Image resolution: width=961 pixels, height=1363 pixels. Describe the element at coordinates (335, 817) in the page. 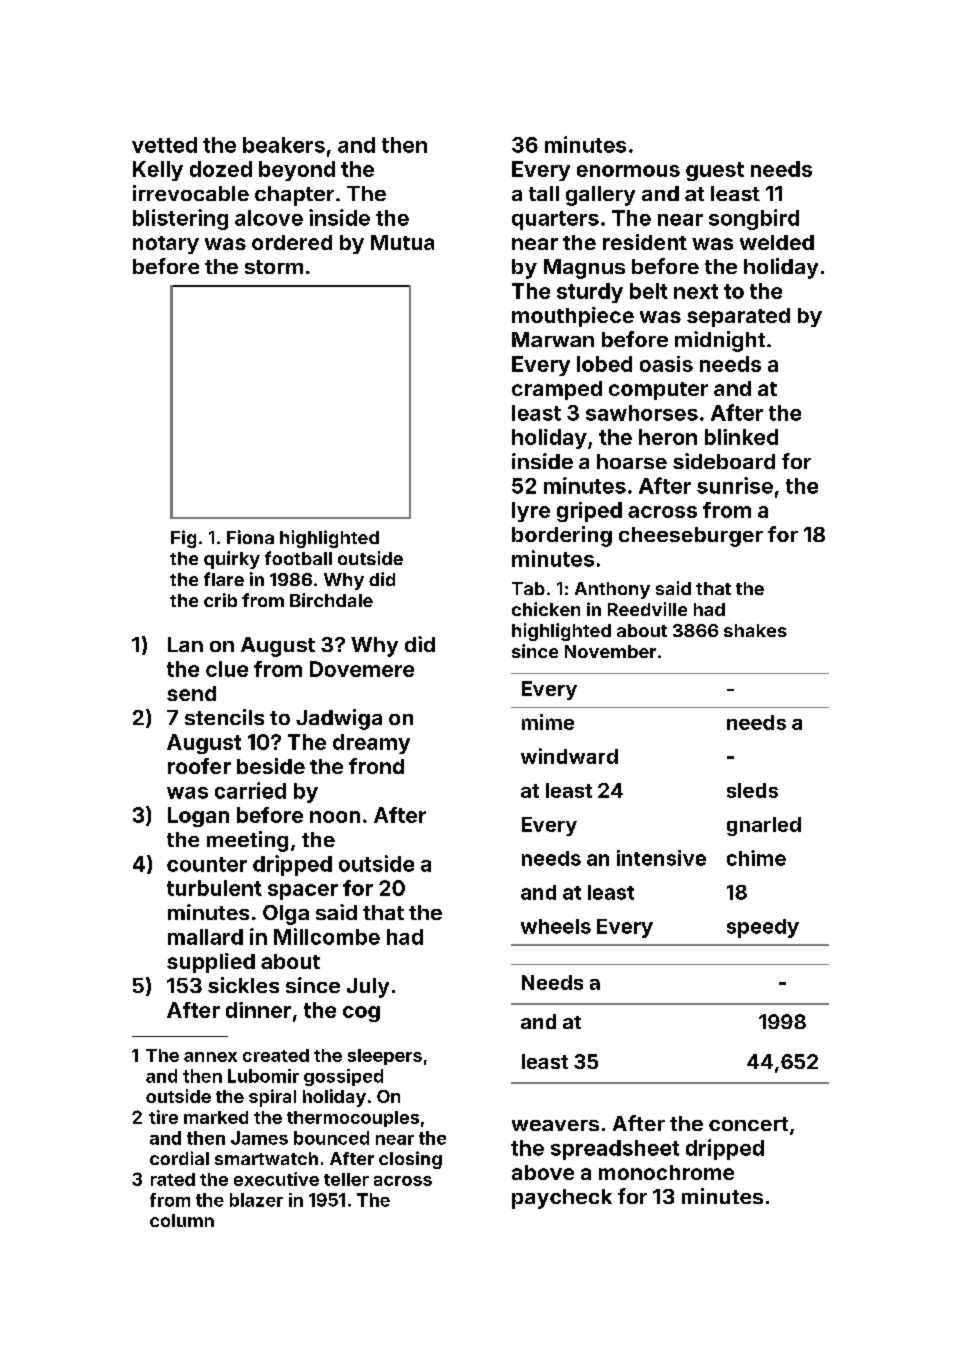

I see `noon` at that location.
